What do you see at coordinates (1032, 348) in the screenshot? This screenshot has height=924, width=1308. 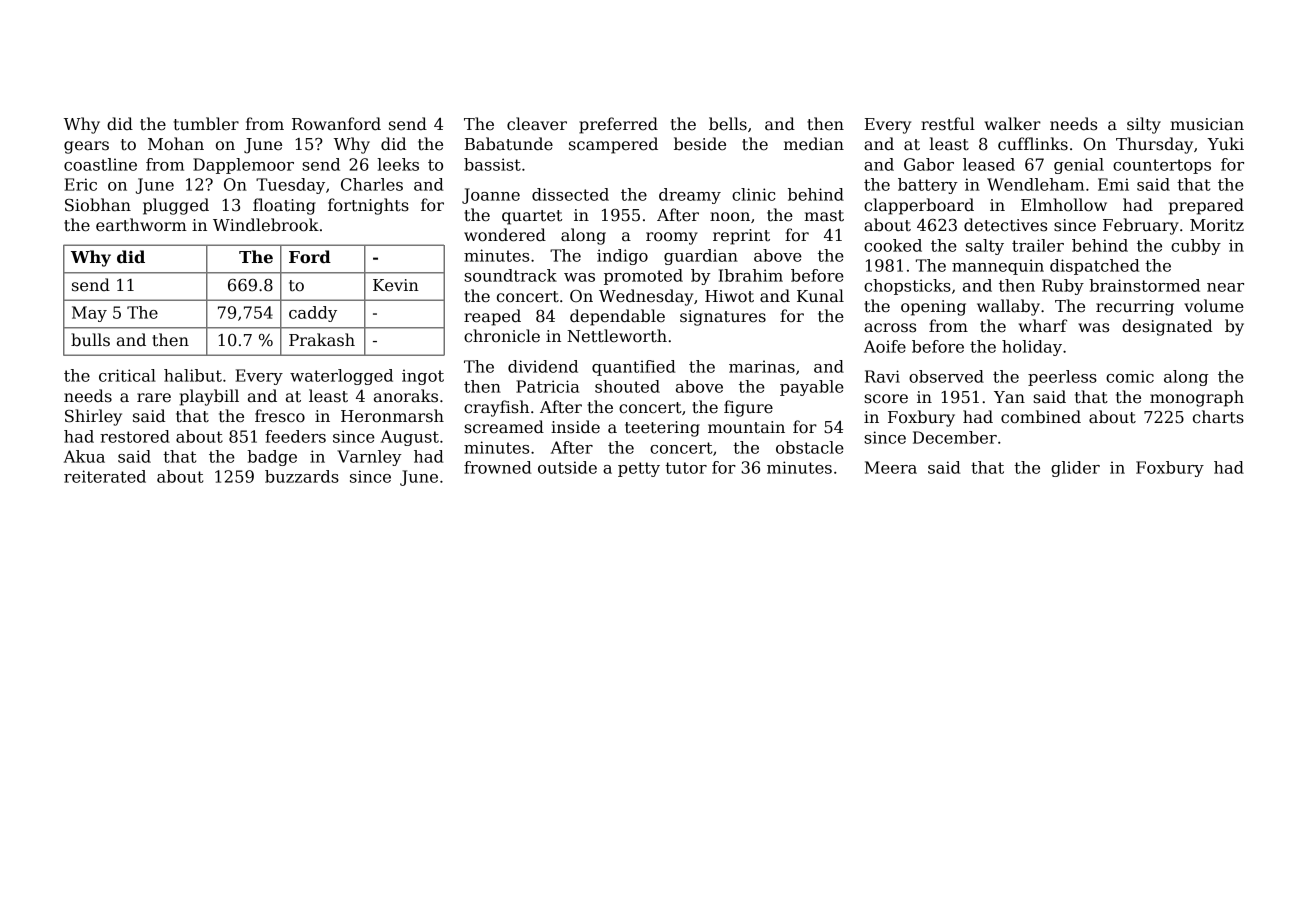 I see `holiday` at bounding box center [1032, 348].
